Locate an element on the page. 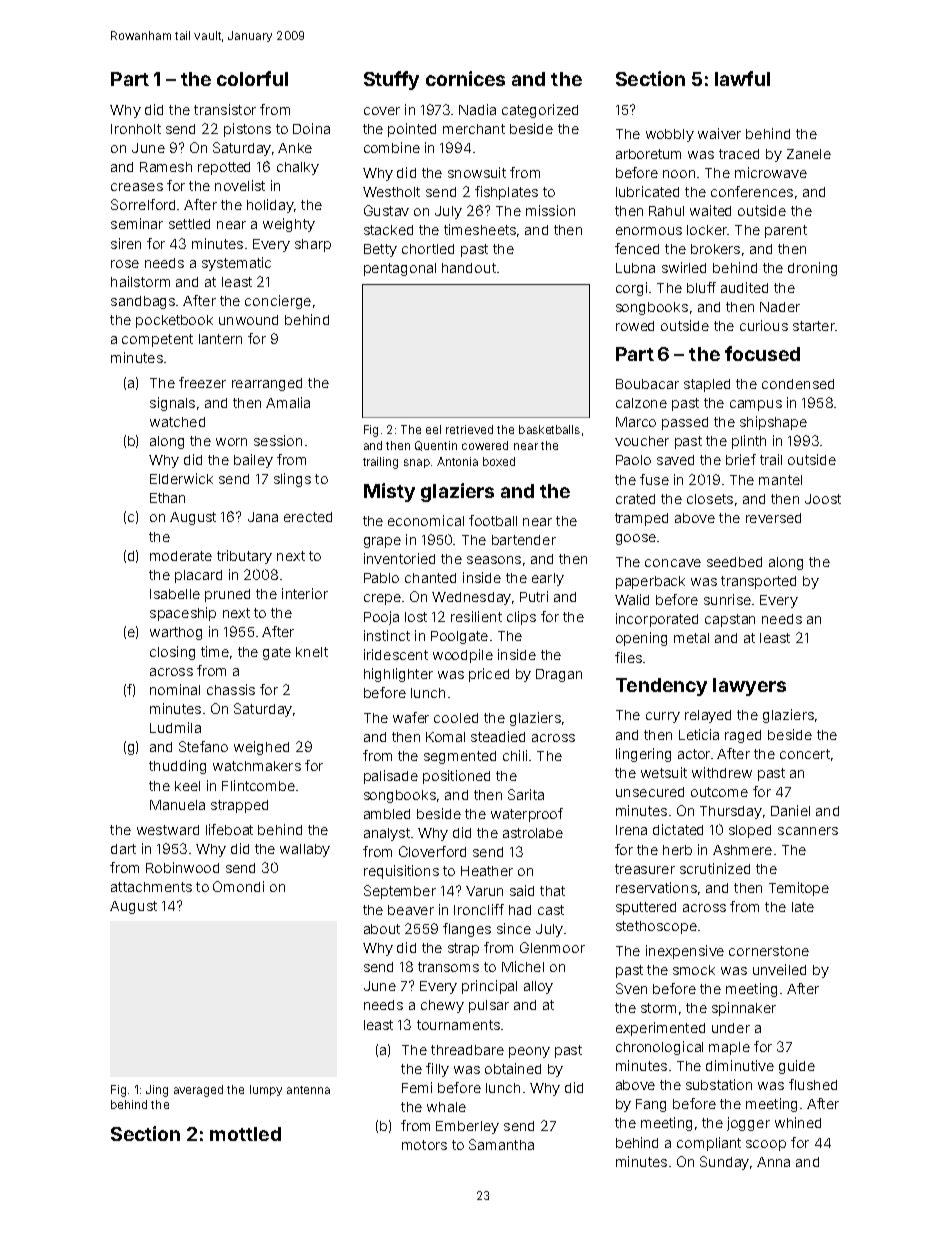  mottled is located at coordinates (245, 1134).
